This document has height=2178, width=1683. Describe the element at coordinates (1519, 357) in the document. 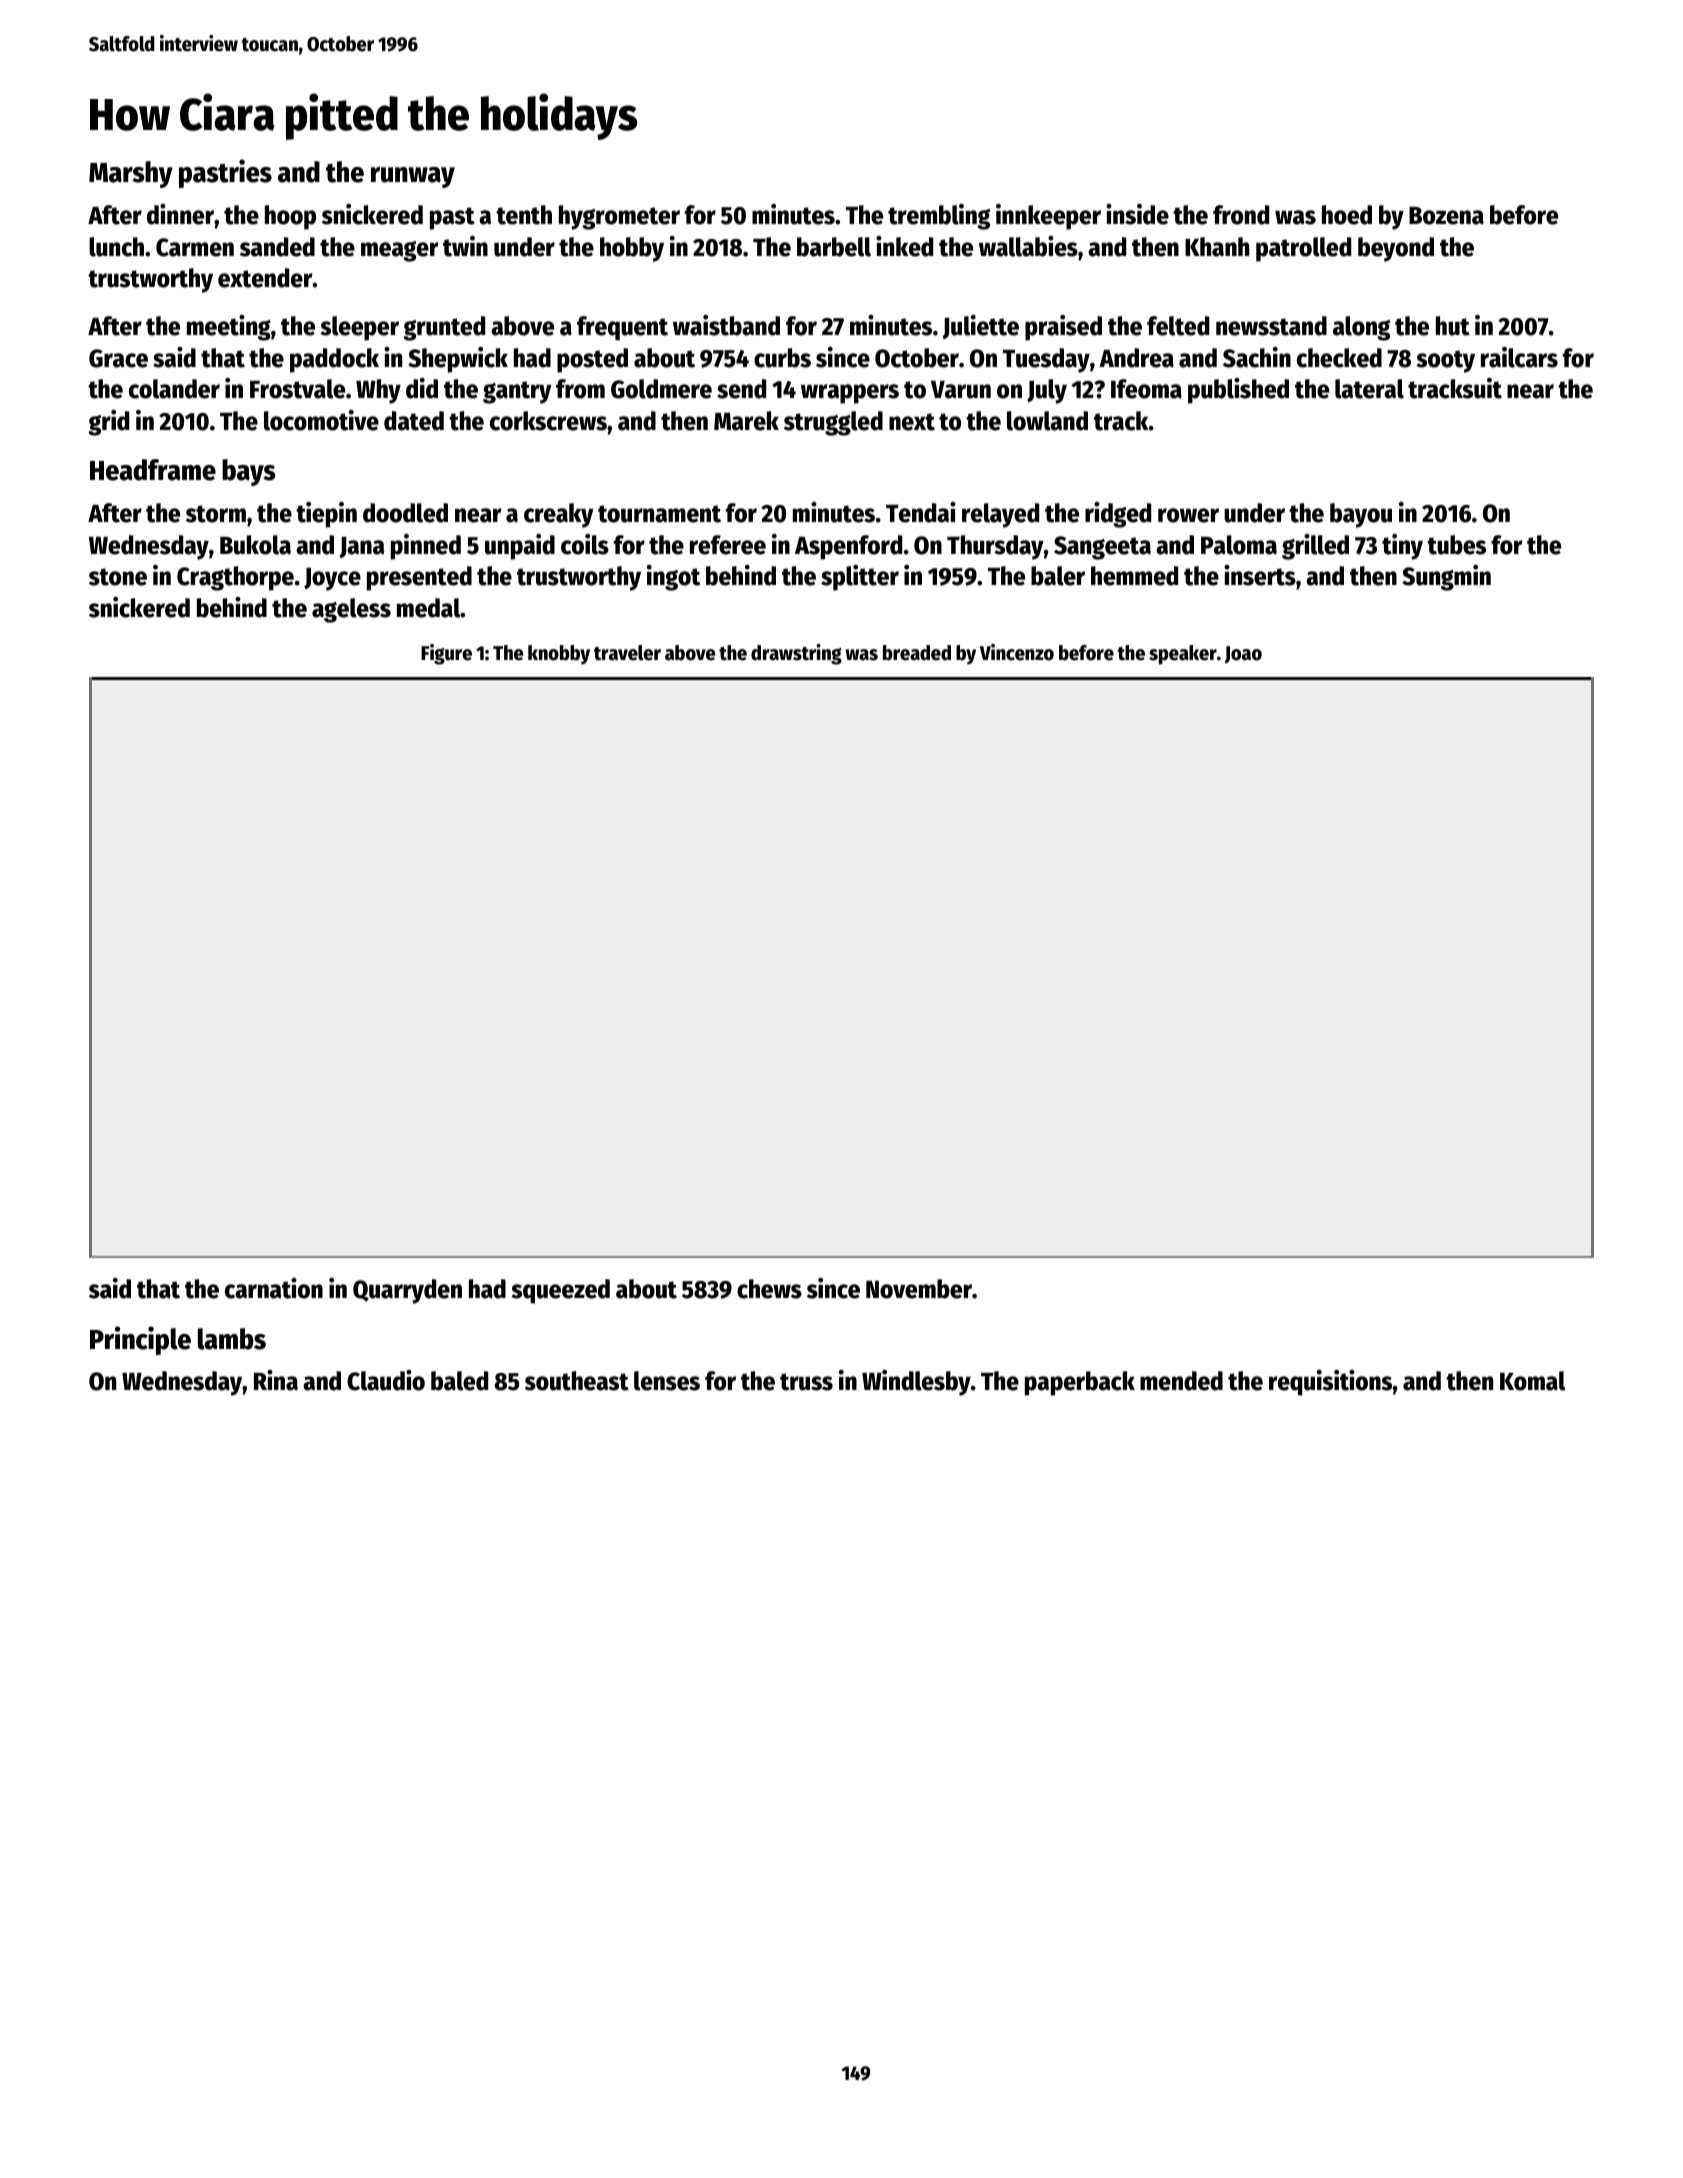

I see `railcars` at that location.
